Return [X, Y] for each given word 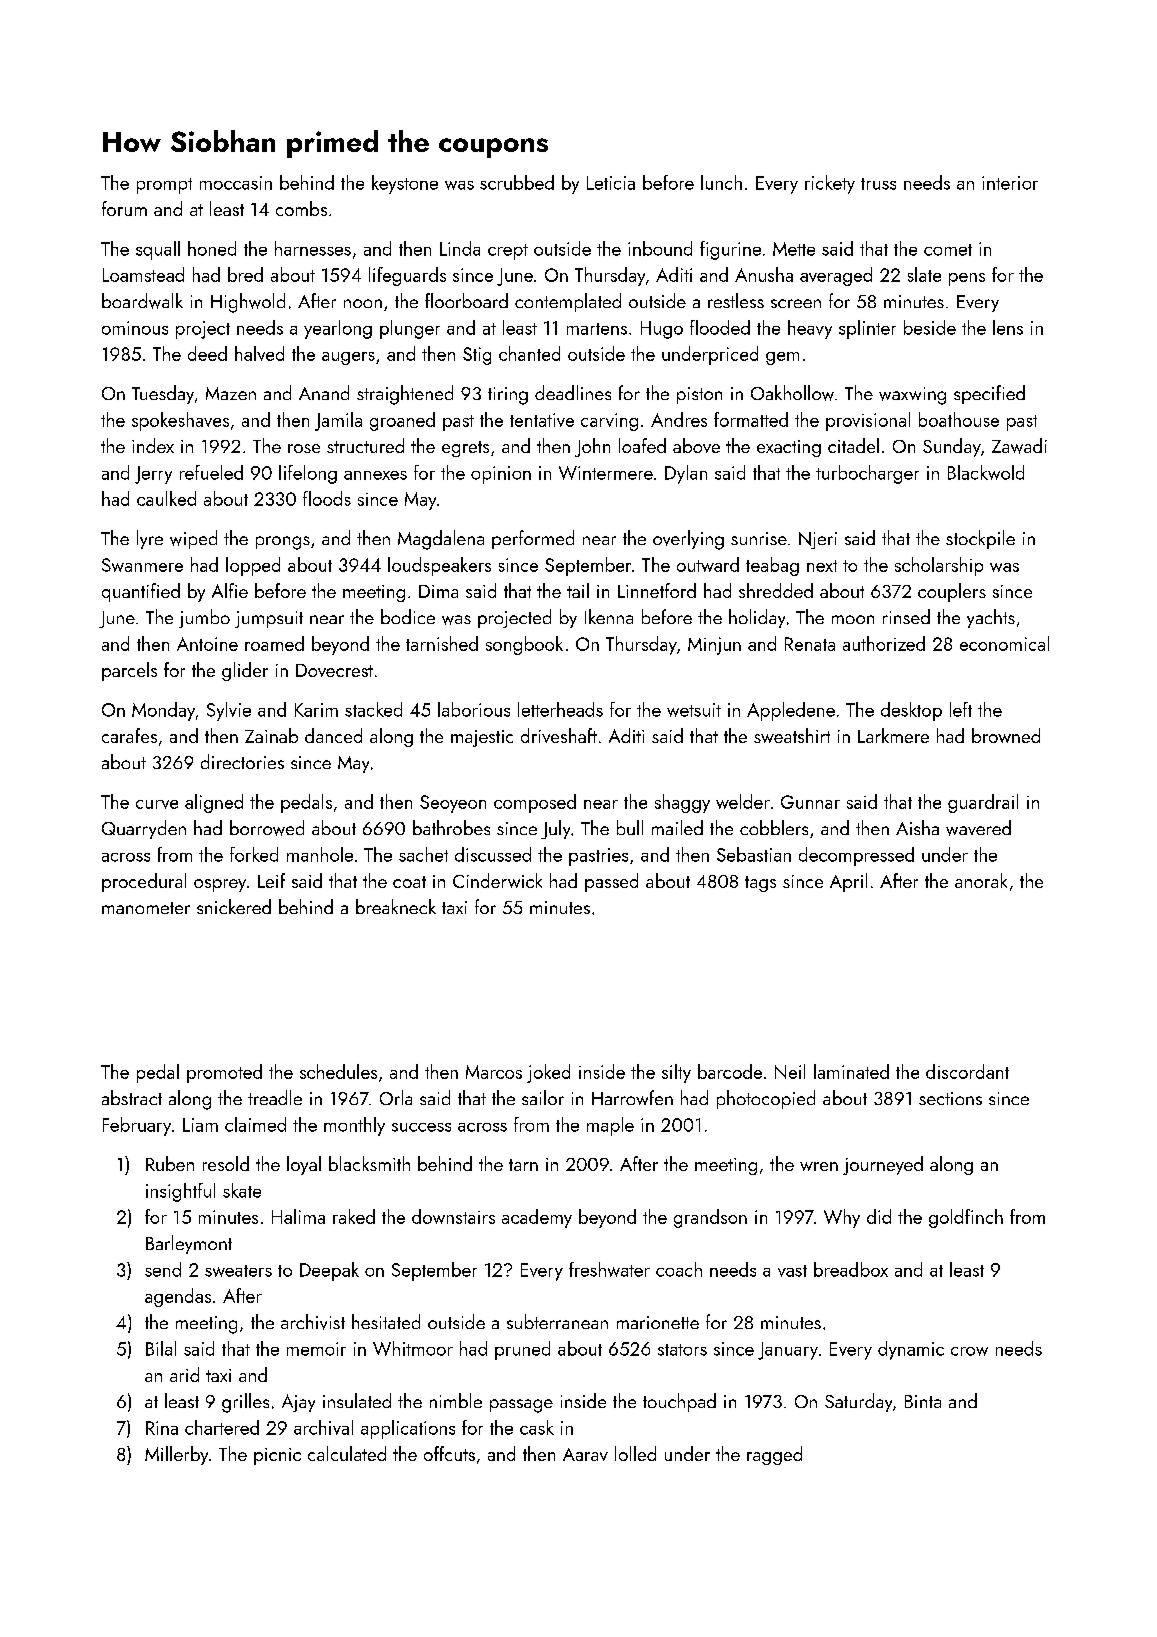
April [848, 882]
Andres [679, 419]
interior [1010, 183]
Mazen [231, 393]
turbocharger [867, 474]
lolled [635, 1453]
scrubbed [517, 182]
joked [548, 1073]
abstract [132, 1097]
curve [157, 804]
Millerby [176, 1455]
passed [611, 882]
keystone [405, 184]
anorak [981, 880]
